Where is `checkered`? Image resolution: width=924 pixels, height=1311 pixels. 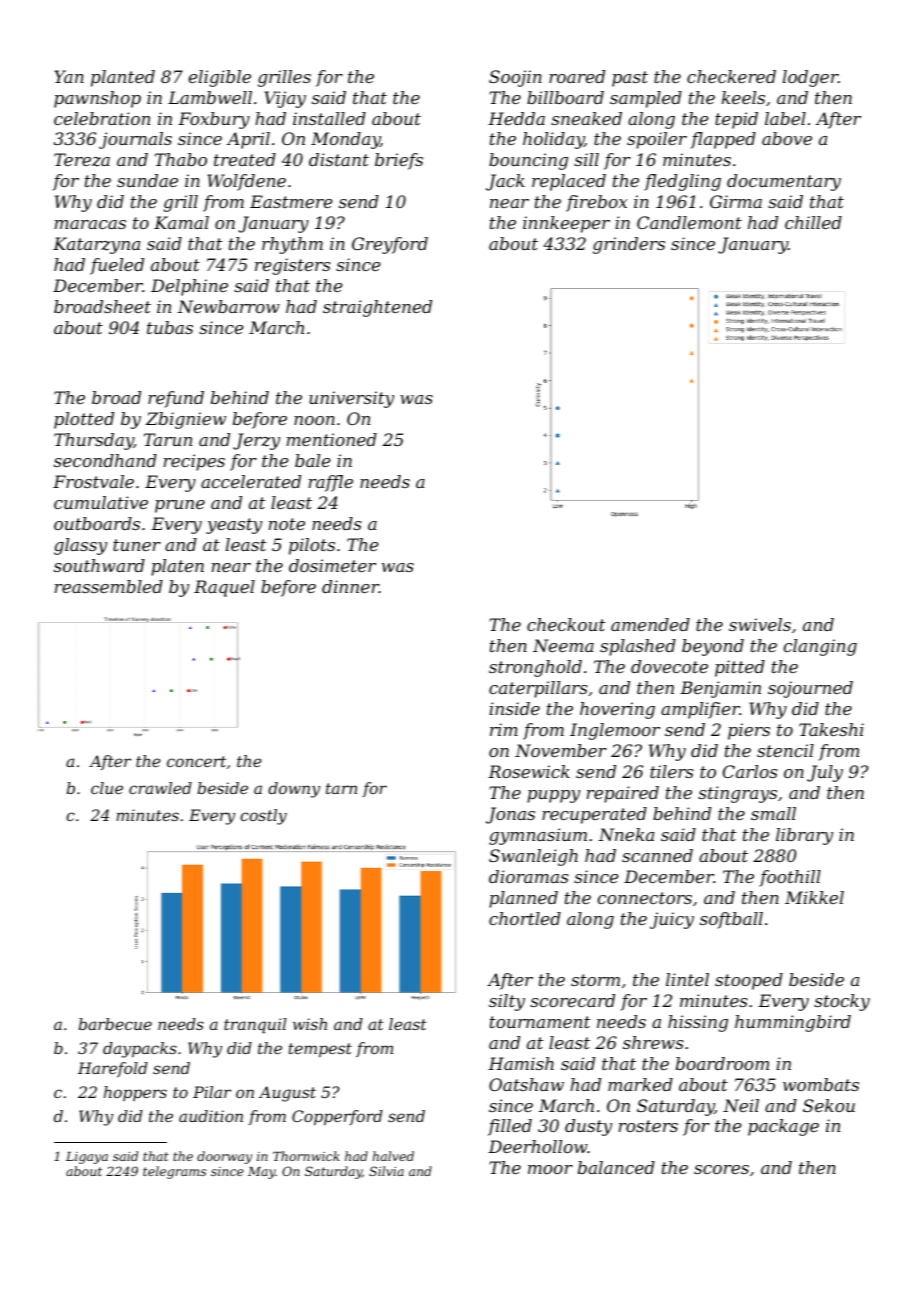 checkered is located at coordinates (731, 76).
